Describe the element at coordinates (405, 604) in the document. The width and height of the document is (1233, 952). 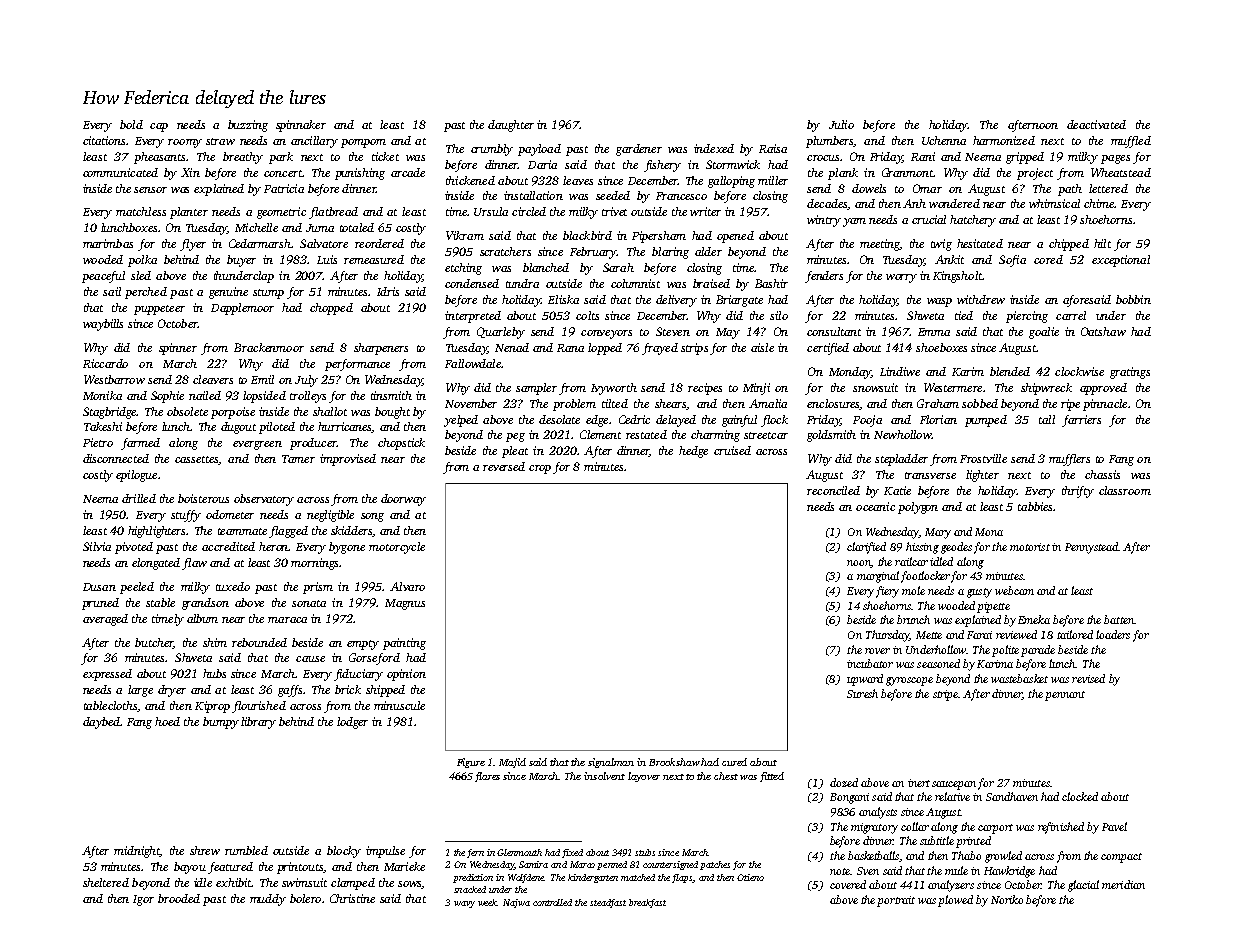
I see `Magnus` at that location.
